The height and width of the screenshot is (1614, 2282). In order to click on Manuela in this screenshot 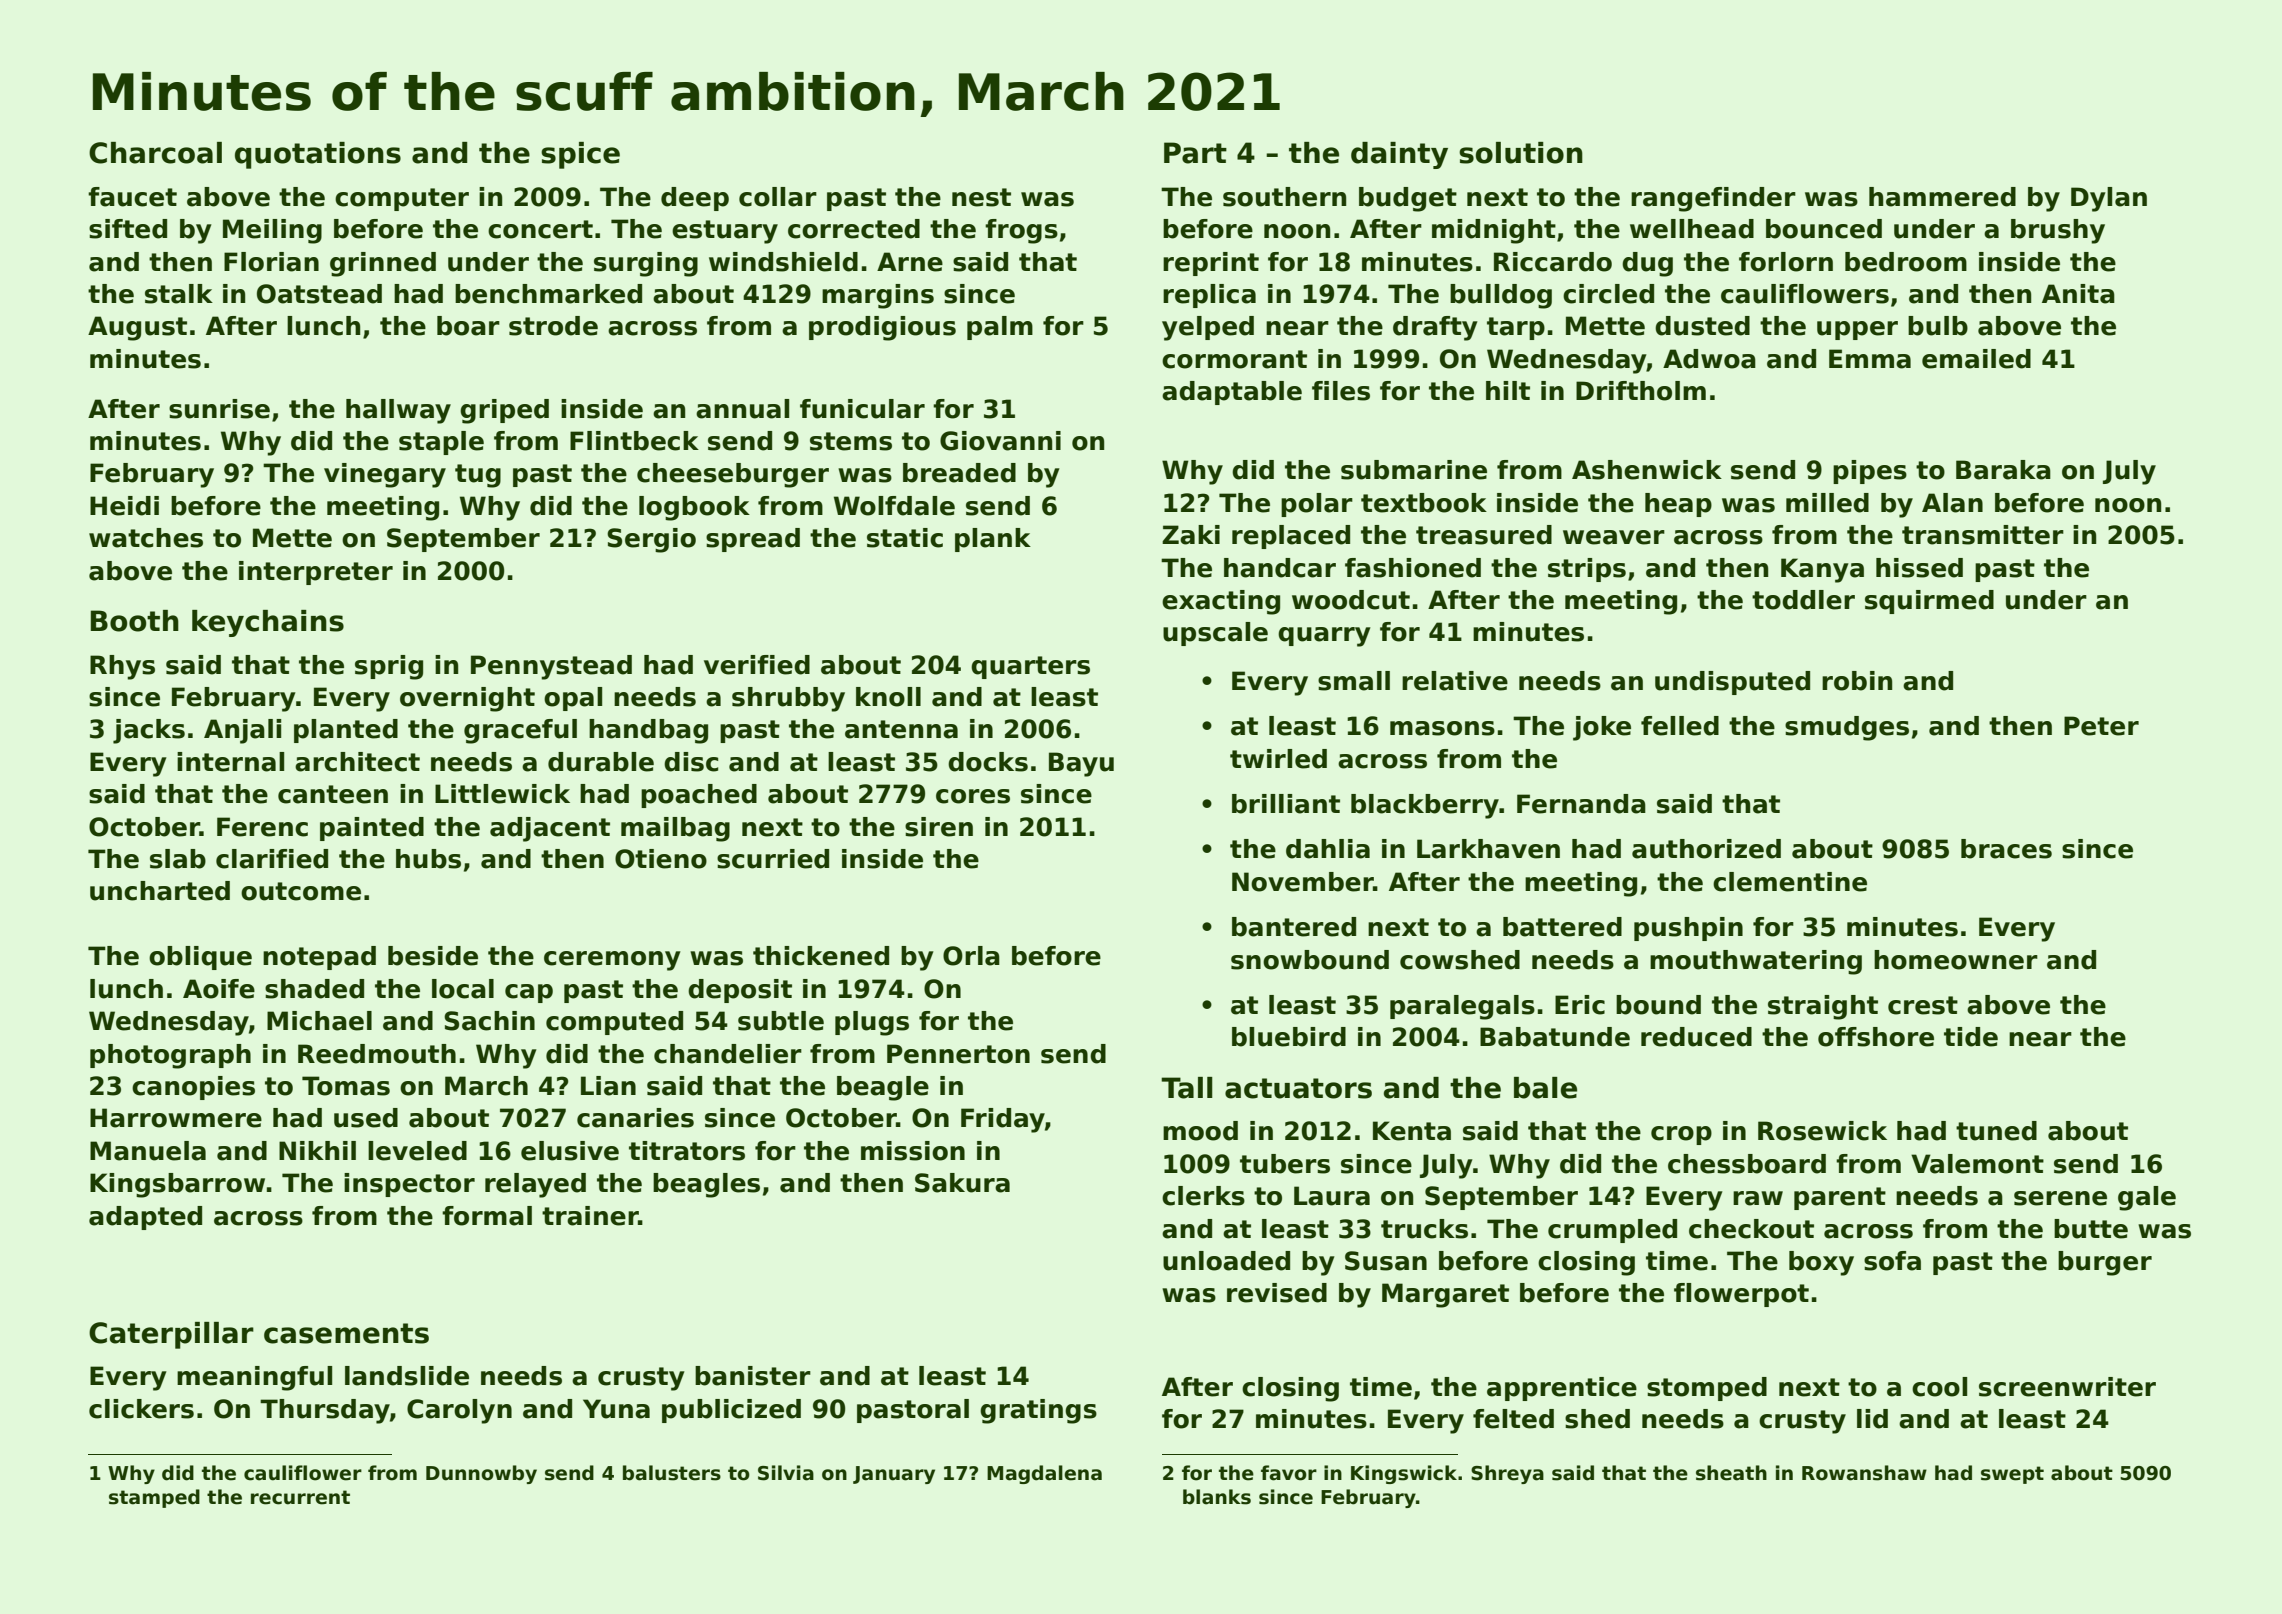, I will do `click(148, 1151)`.
